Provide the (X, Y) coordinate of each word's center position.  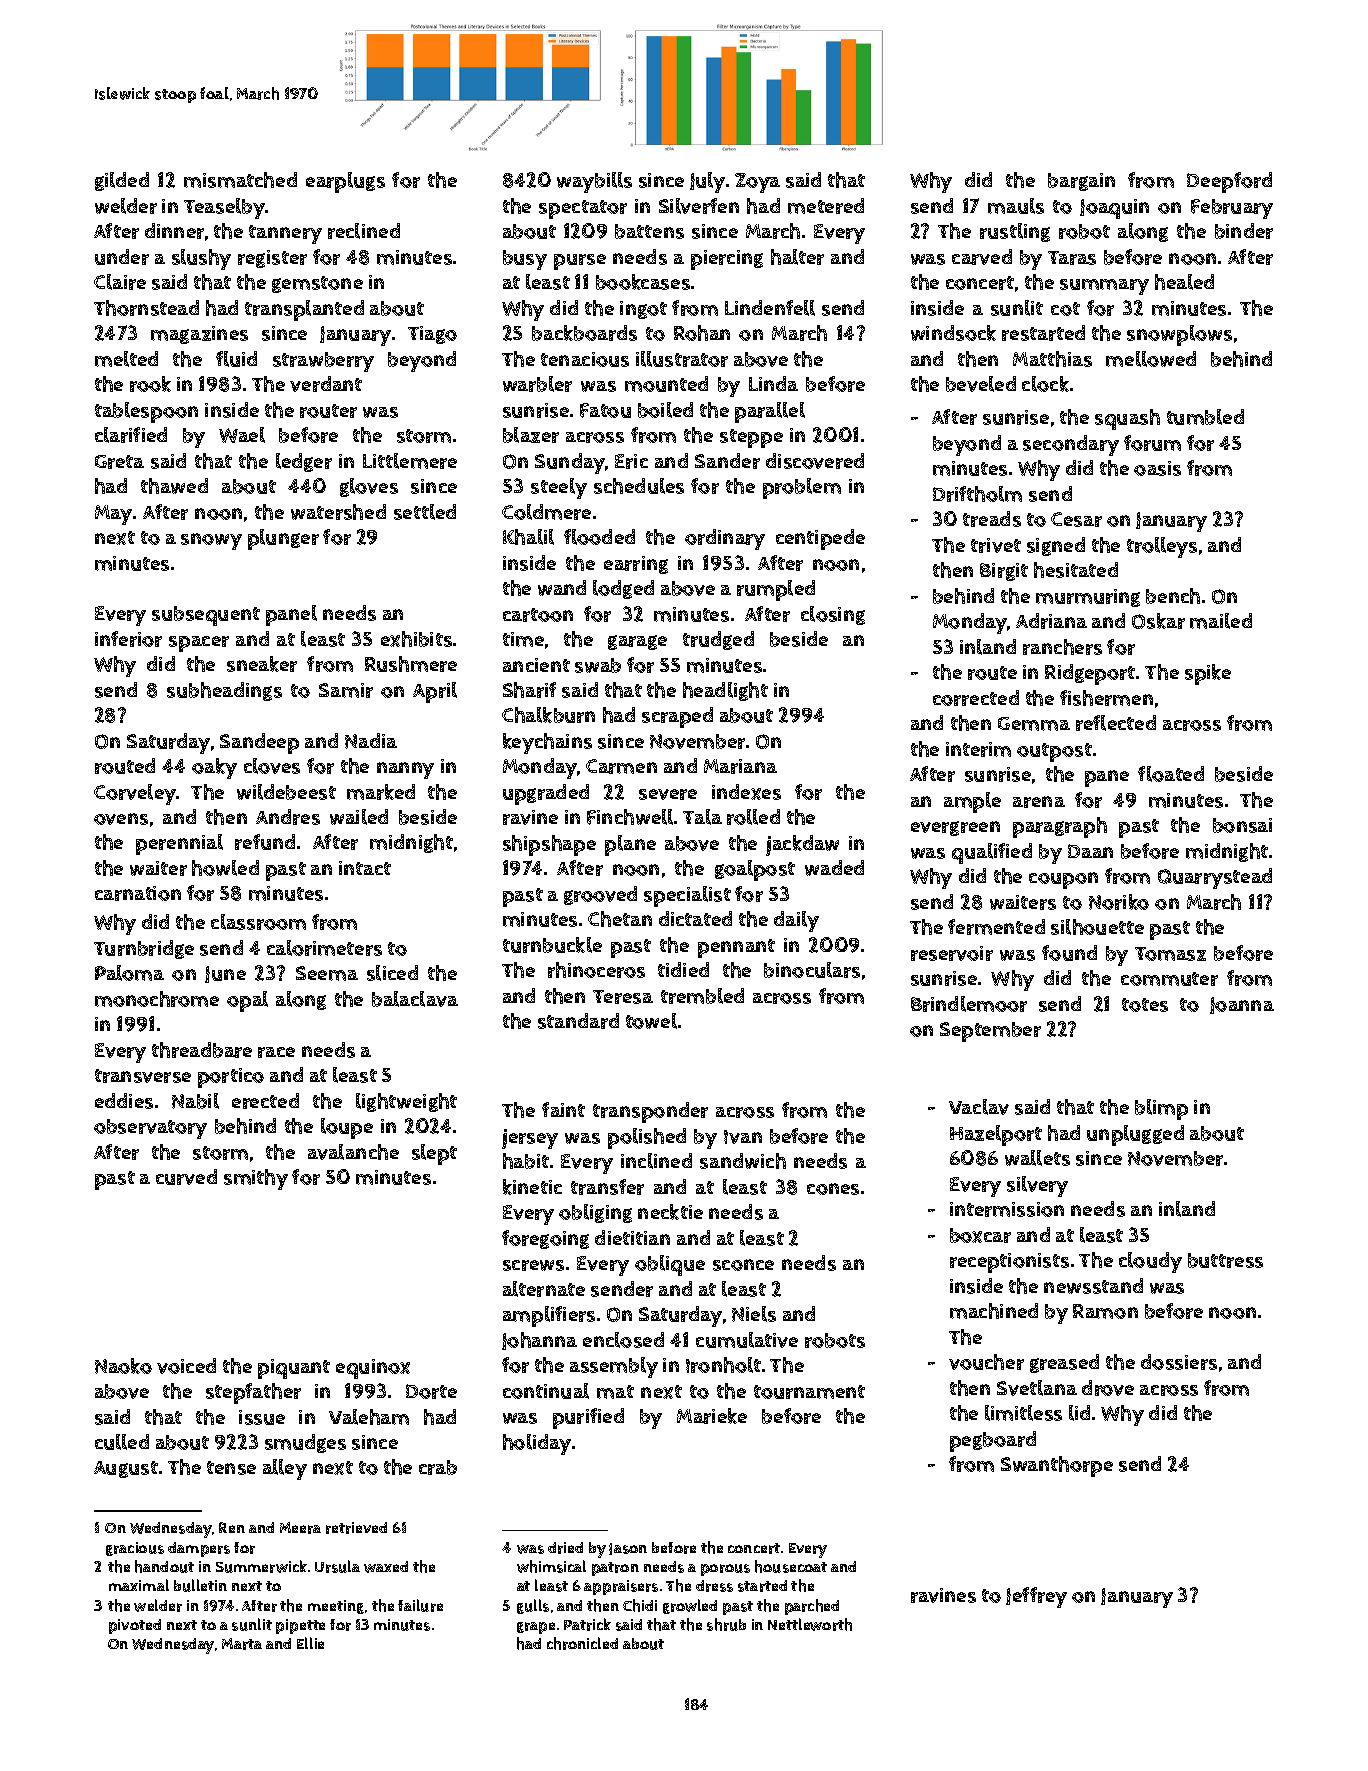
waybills (594, 182)
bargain (1081, 182)
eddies (124, 1101)
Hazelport (996, 1135)
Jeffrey (1036, 1597)
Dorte (431, 1391)
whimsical (551, 1566)
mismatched (240, 180)
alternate (544, 1289)
